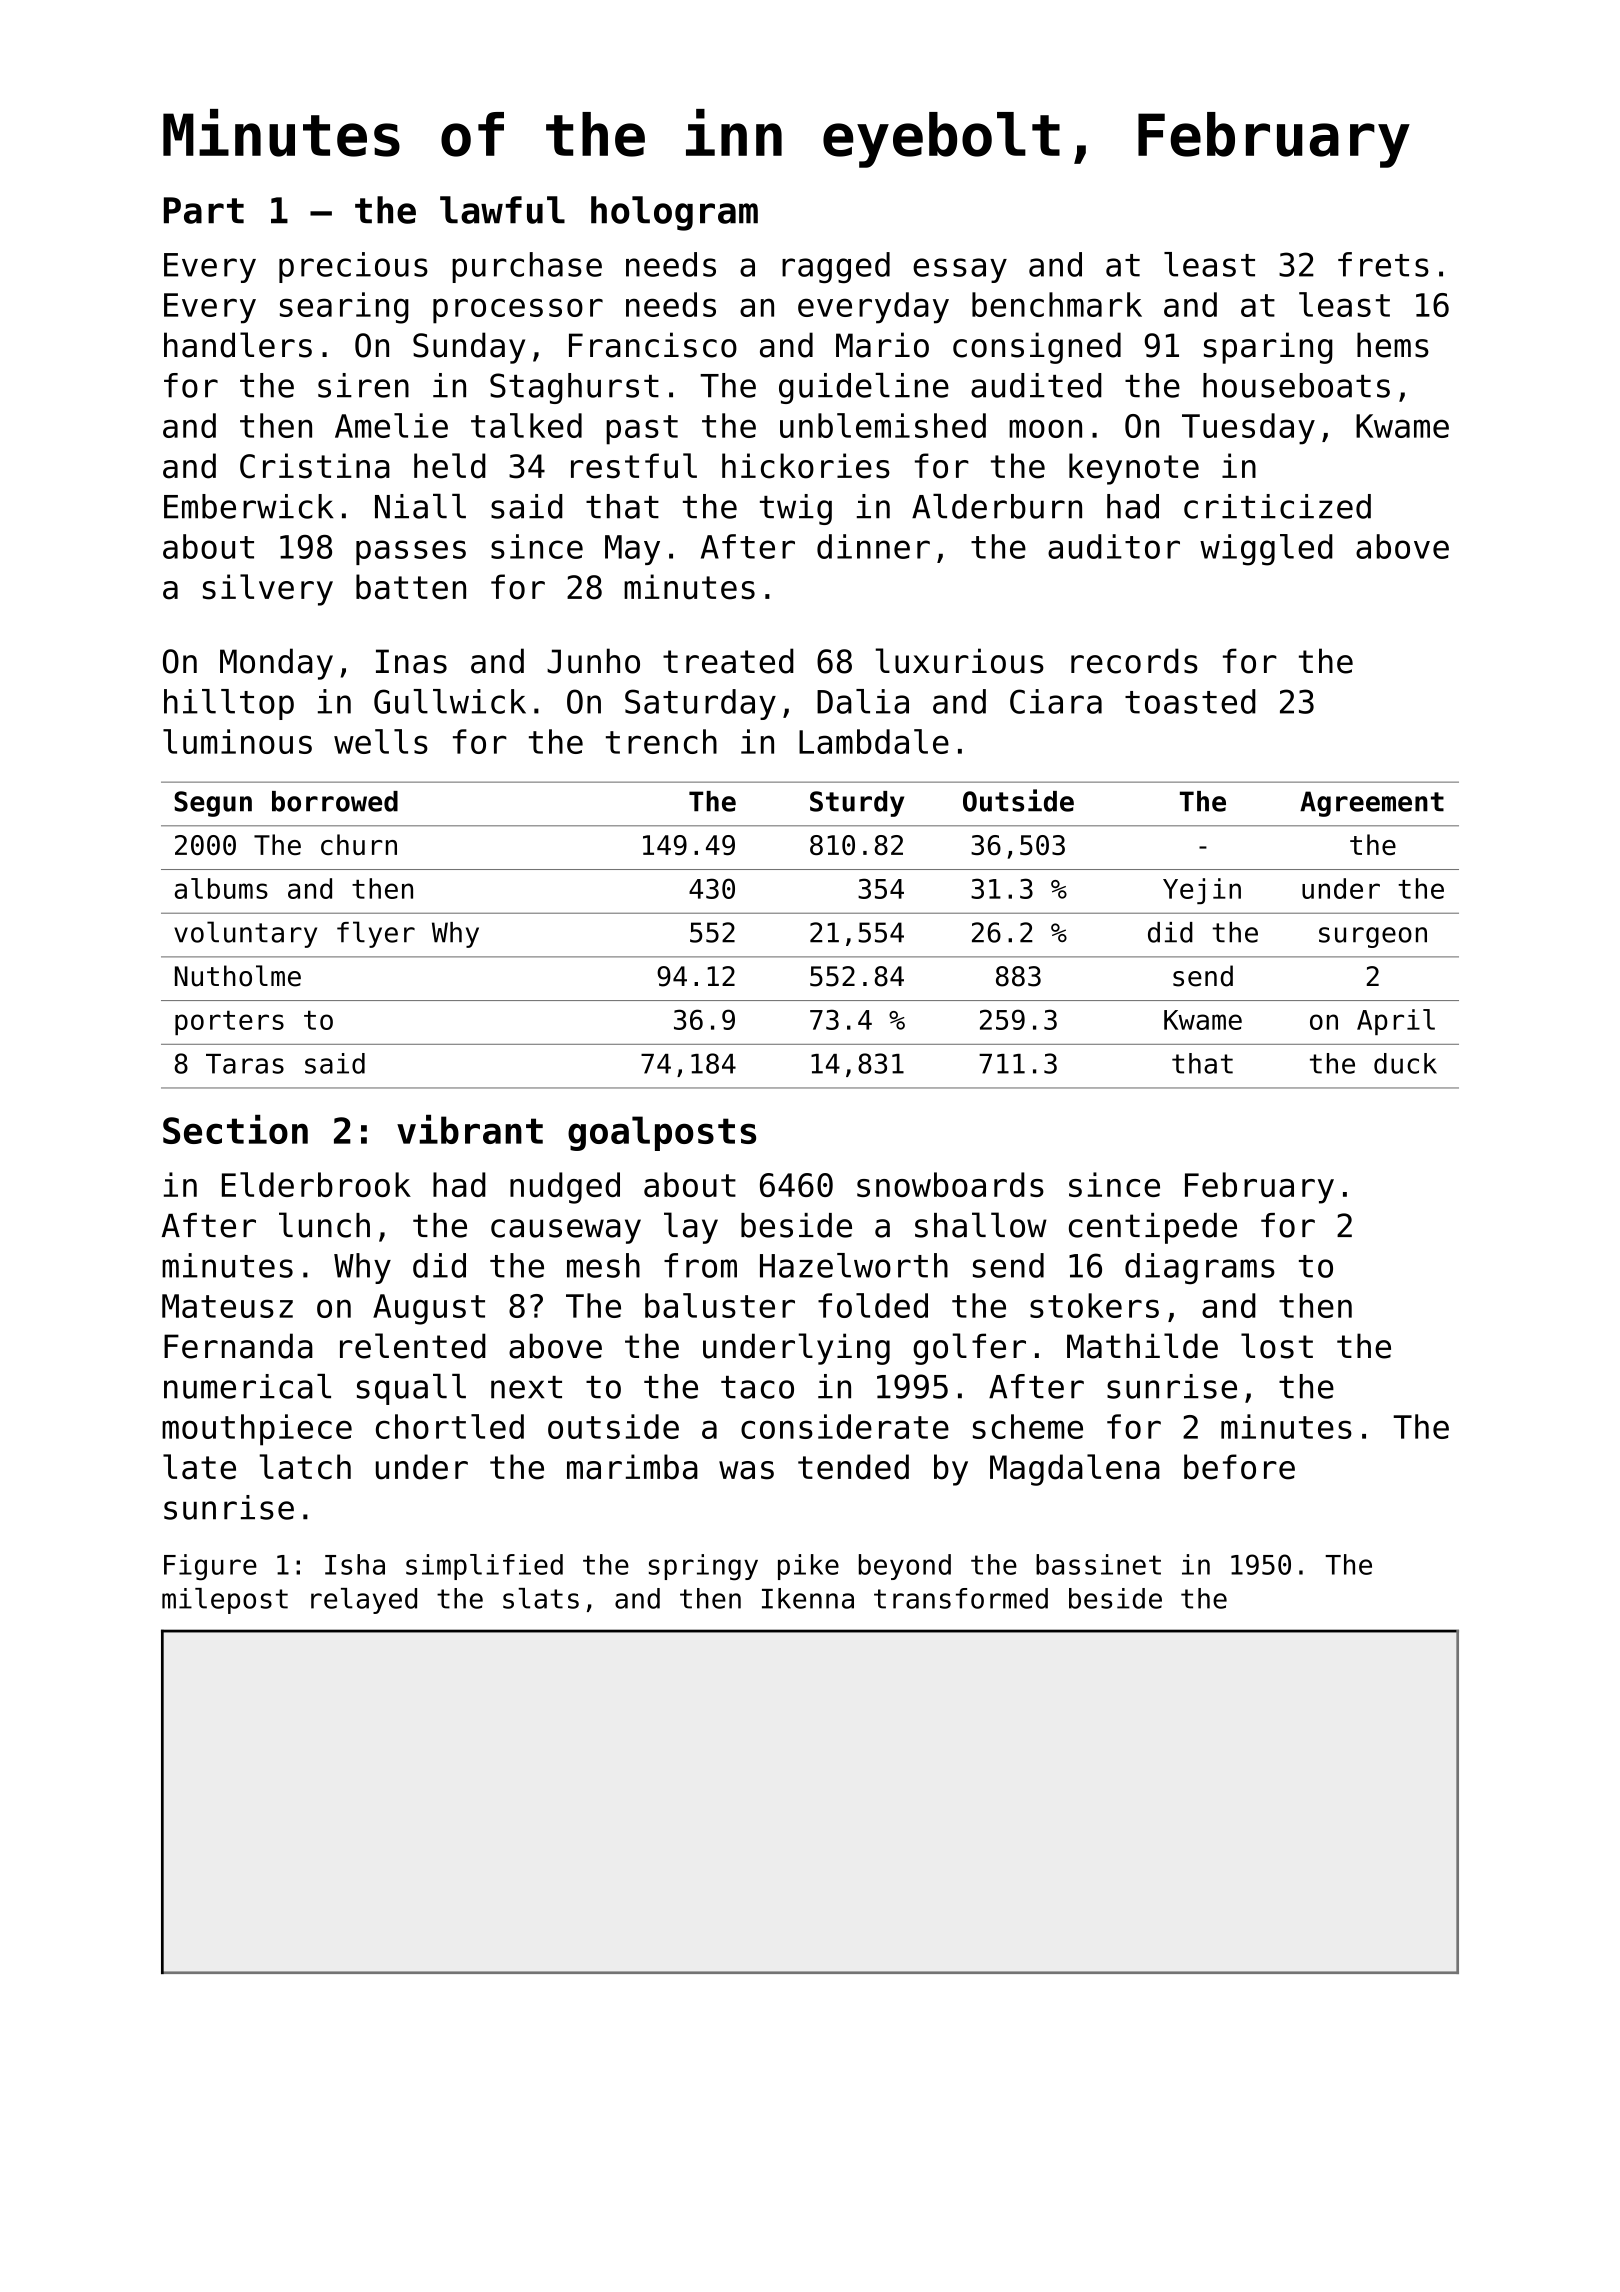  I want to click on baluster, so click(720, 1305).
